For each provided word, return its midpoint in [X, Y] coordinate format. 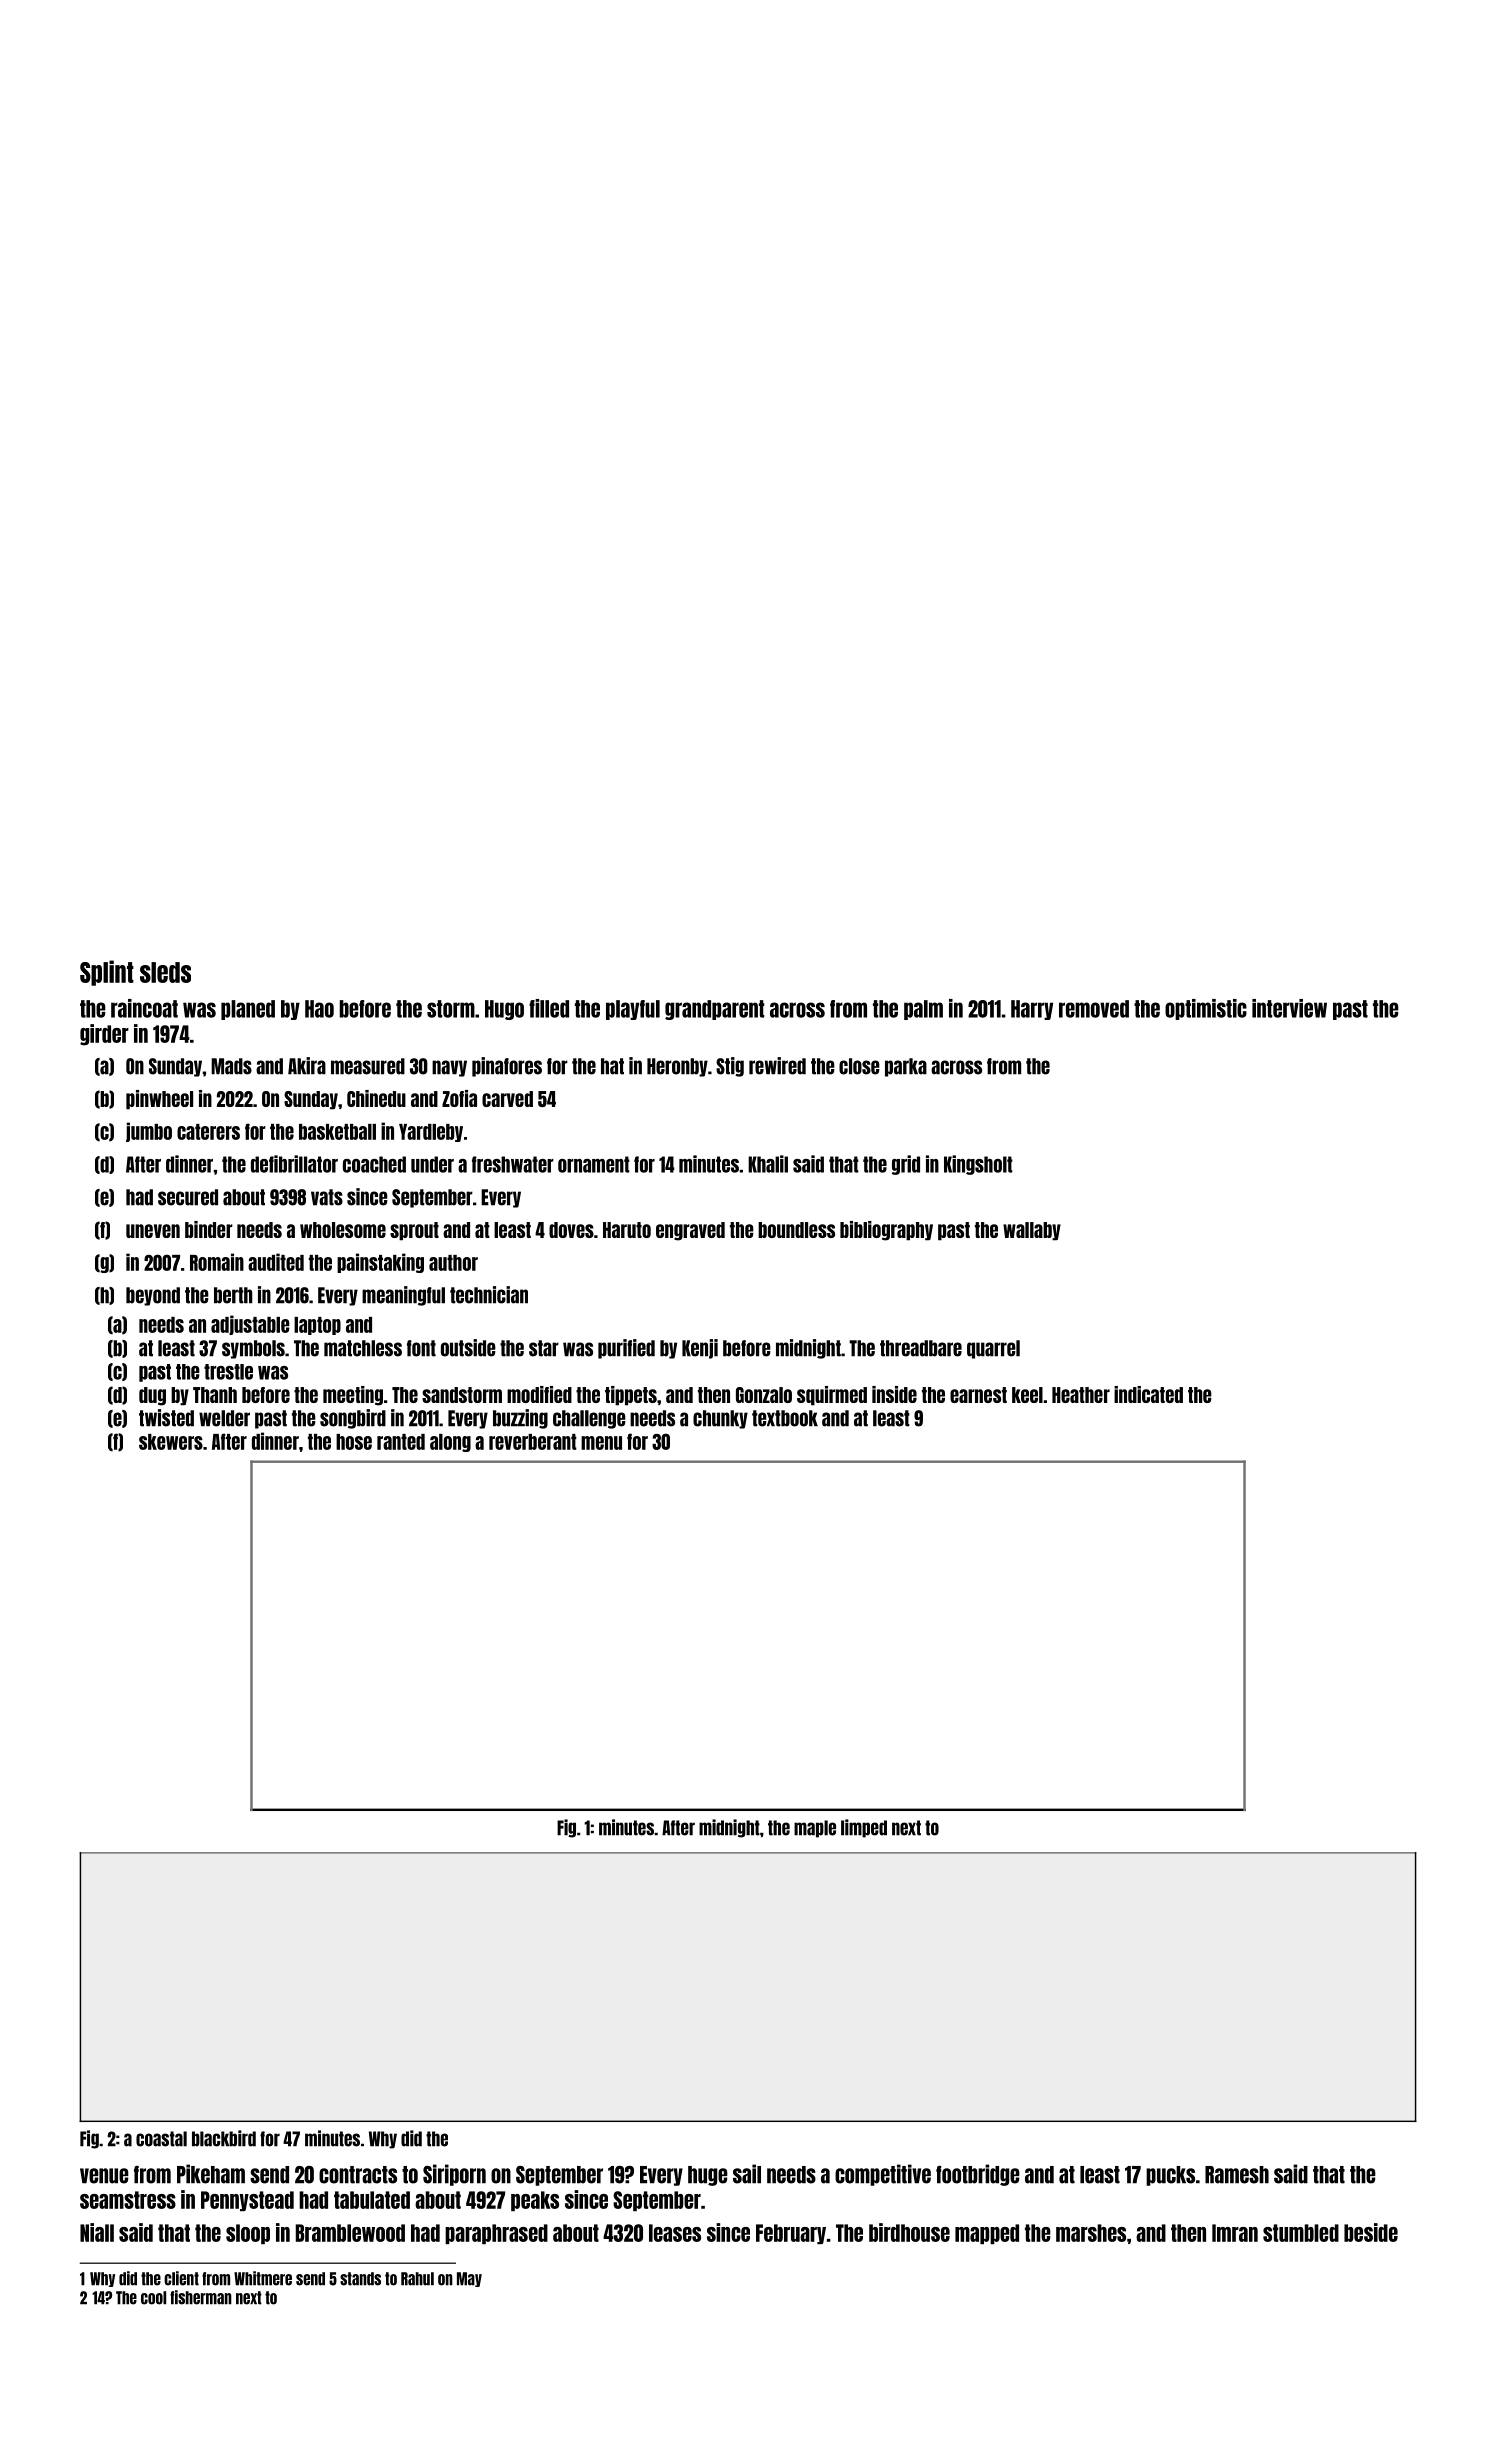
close [859, 1066]
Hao [319, 1009]
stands [360, 2279]
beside [1371, 2232]
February [791, 2234]
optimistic [1206, 1009]
